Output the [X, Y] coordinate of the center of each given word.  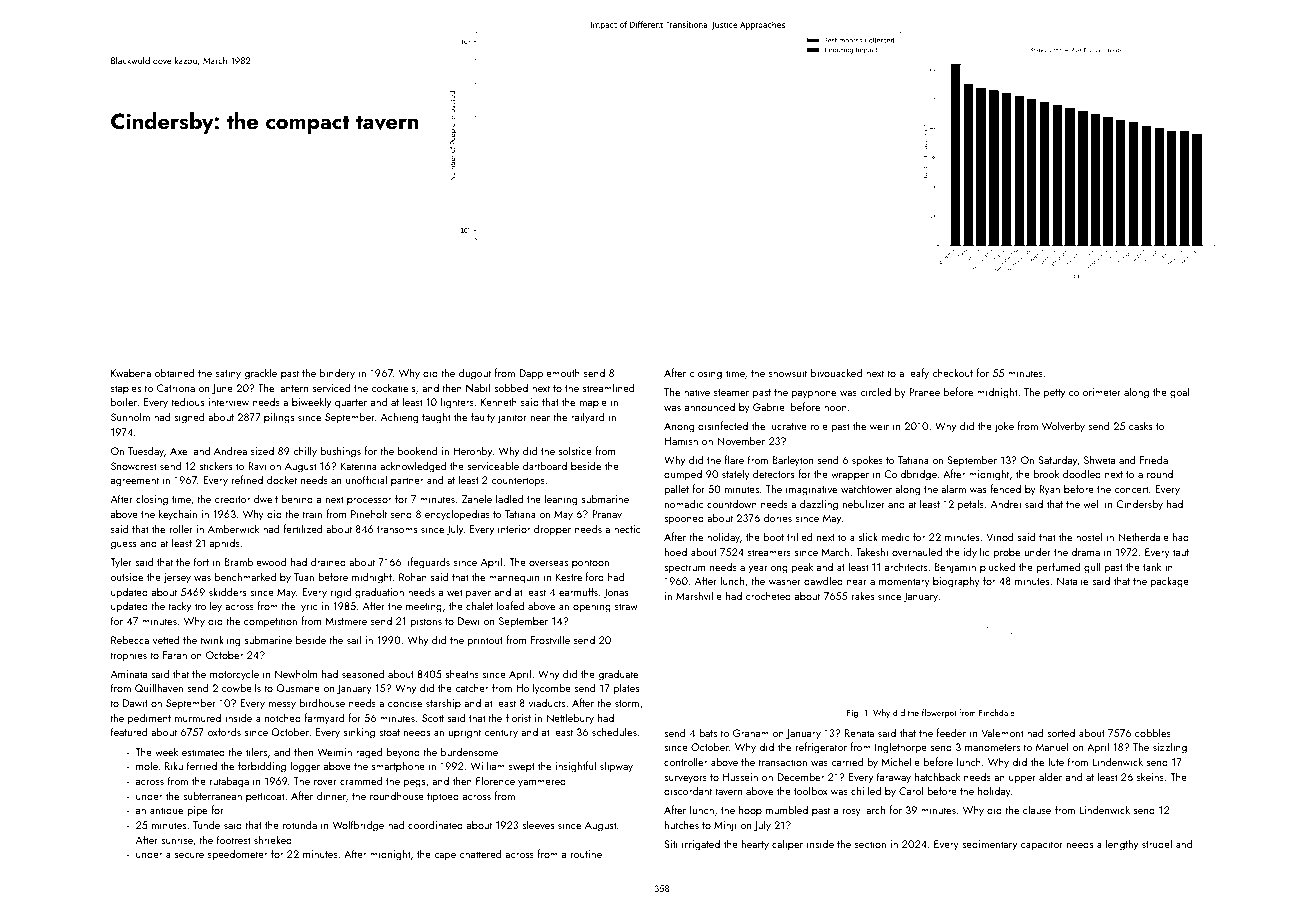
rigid [341, 593]
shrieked [273, 839]
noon [835, 408]
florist [518, 717]
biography [956, 582]
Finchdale [997, 712]
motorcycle [234, 675]
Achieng [399, 418]
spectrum [684, 569]
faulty [483, 417]
